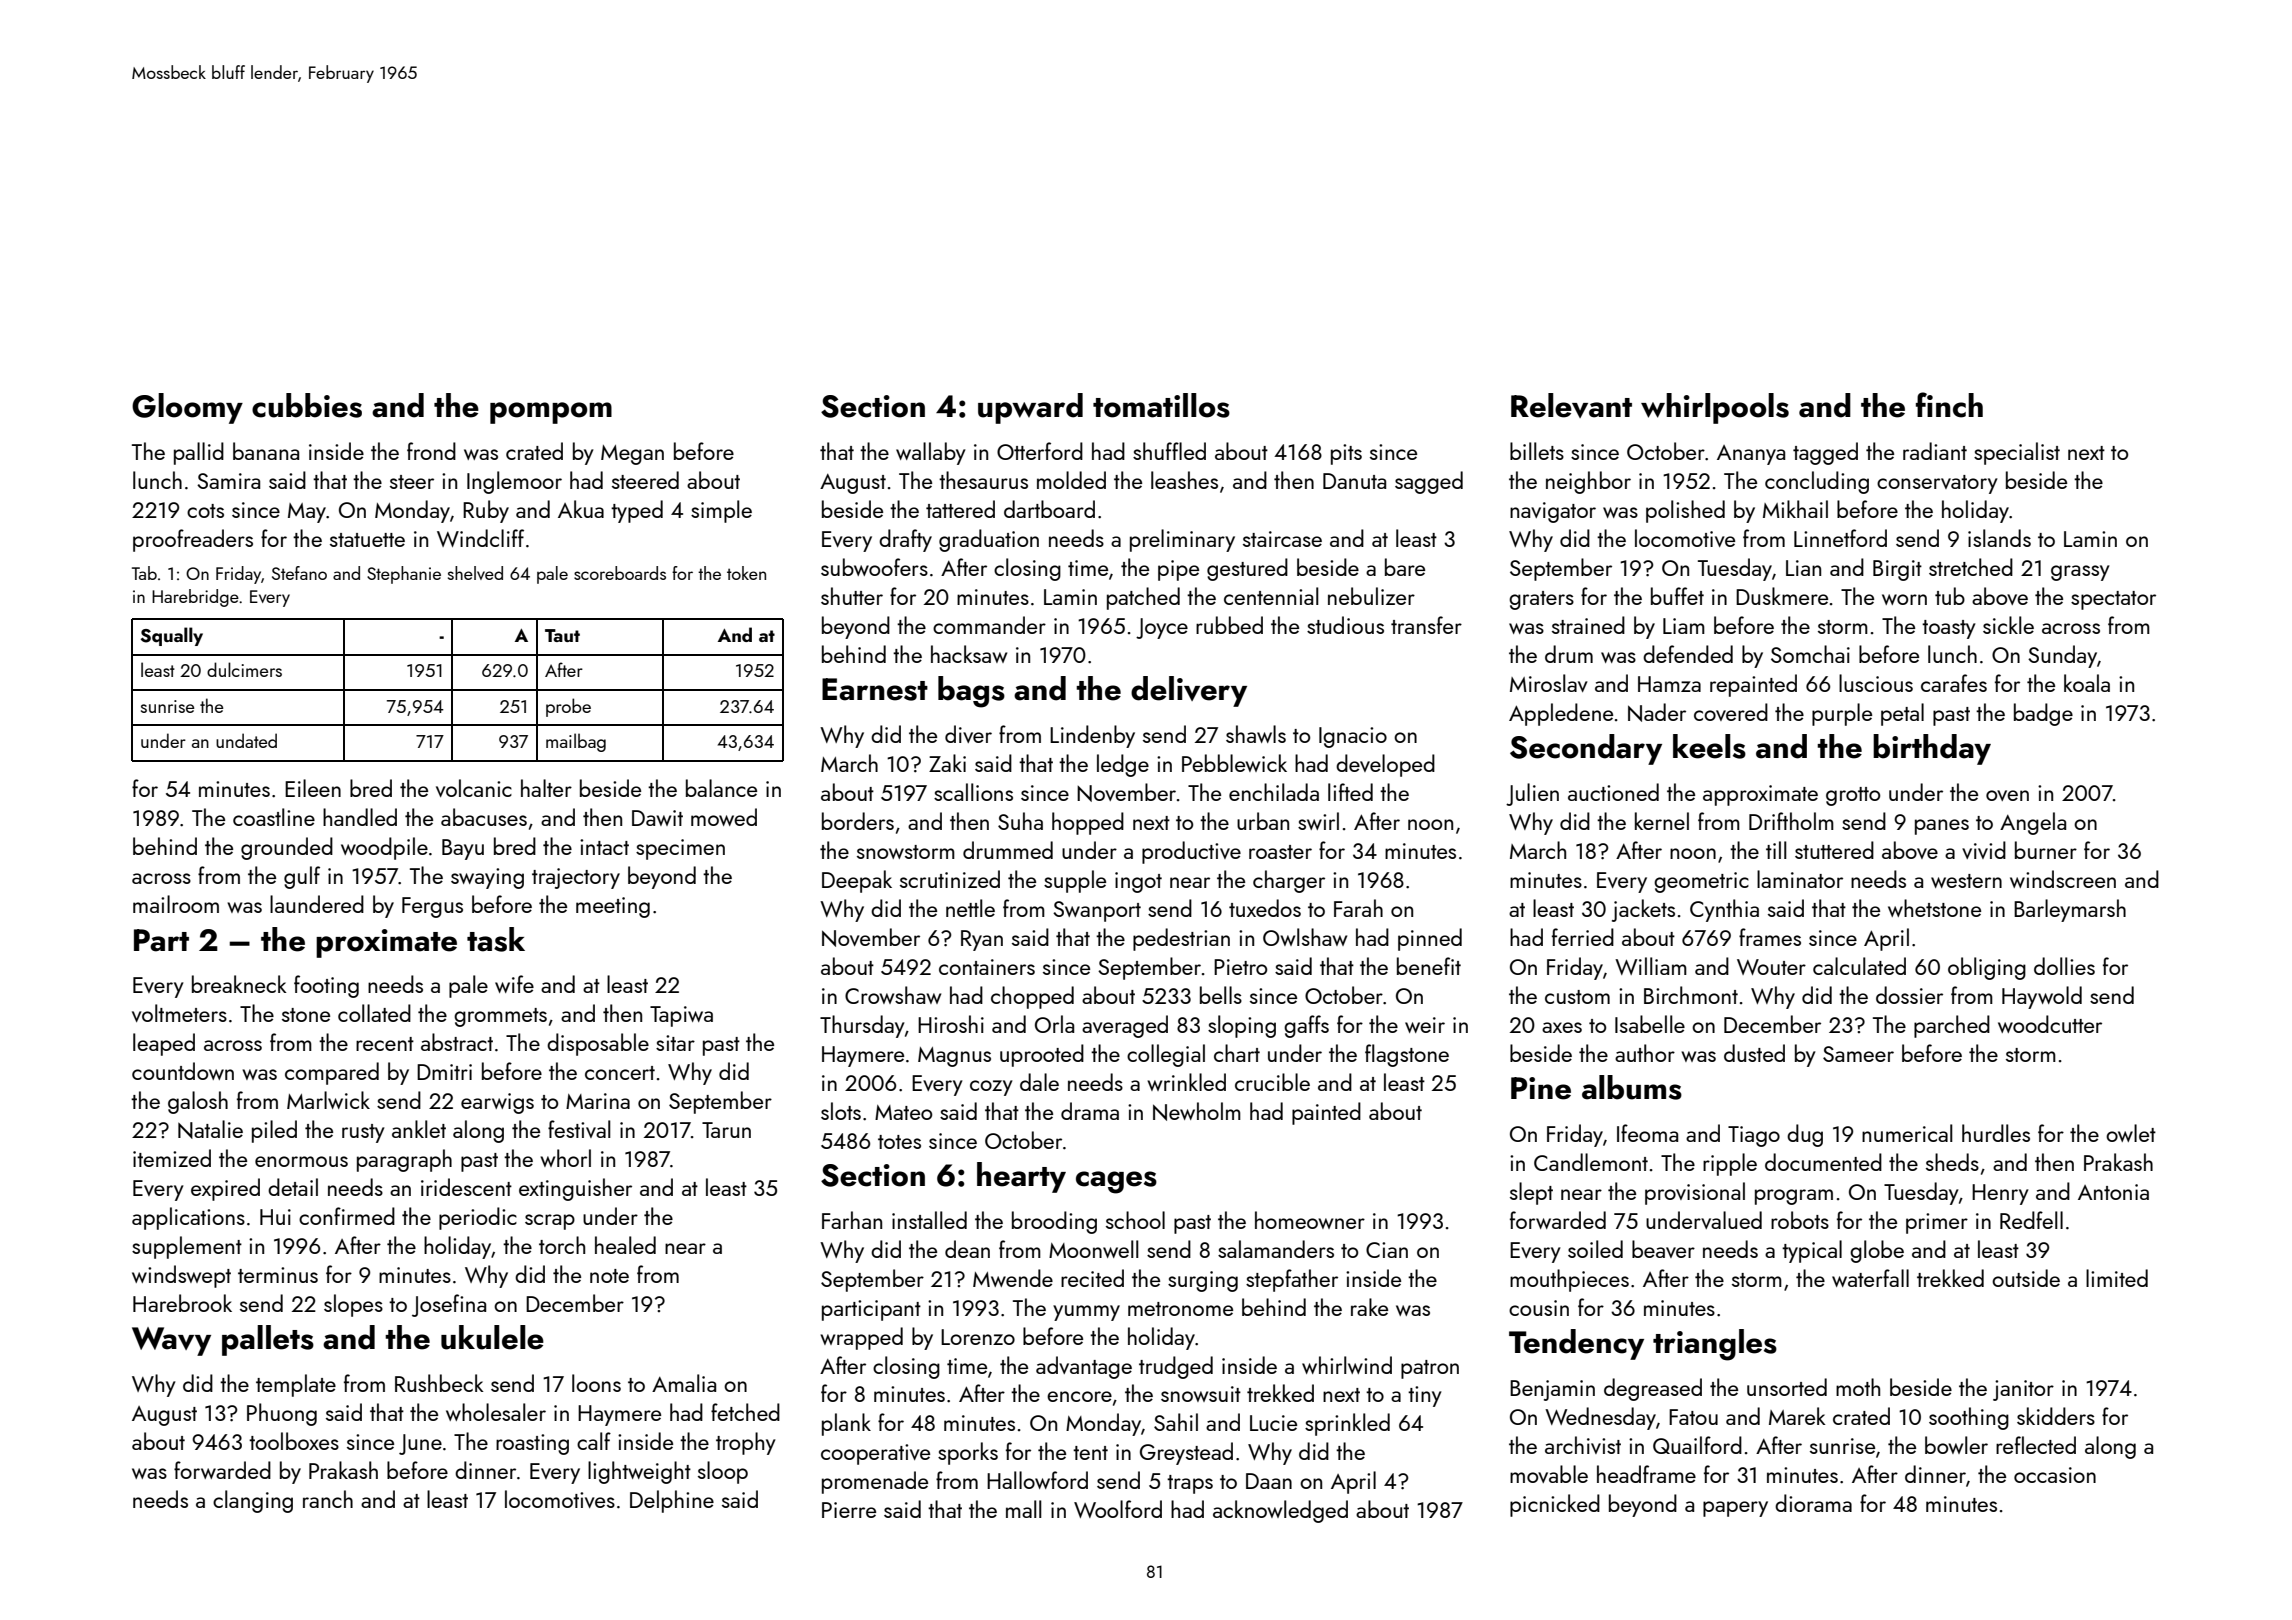 The width and height of the screenshot is (2292, 1620). Describe the element at coordinates (431, 451) in the screenshot. I see `frond` at that location.
